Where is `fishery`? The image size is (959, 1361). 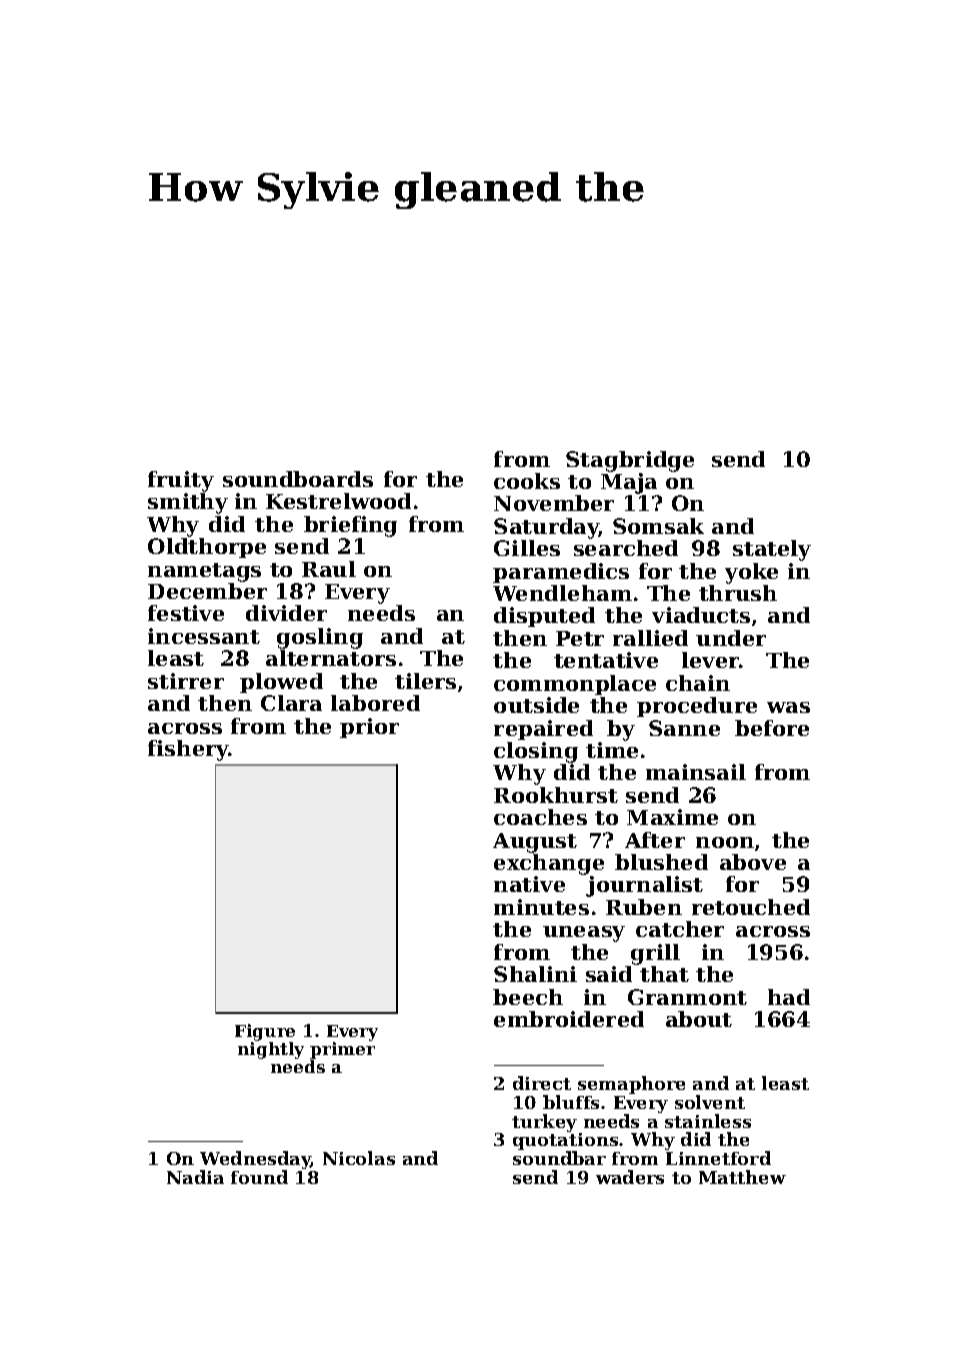 fishery is located at coordinates (188, 750).
